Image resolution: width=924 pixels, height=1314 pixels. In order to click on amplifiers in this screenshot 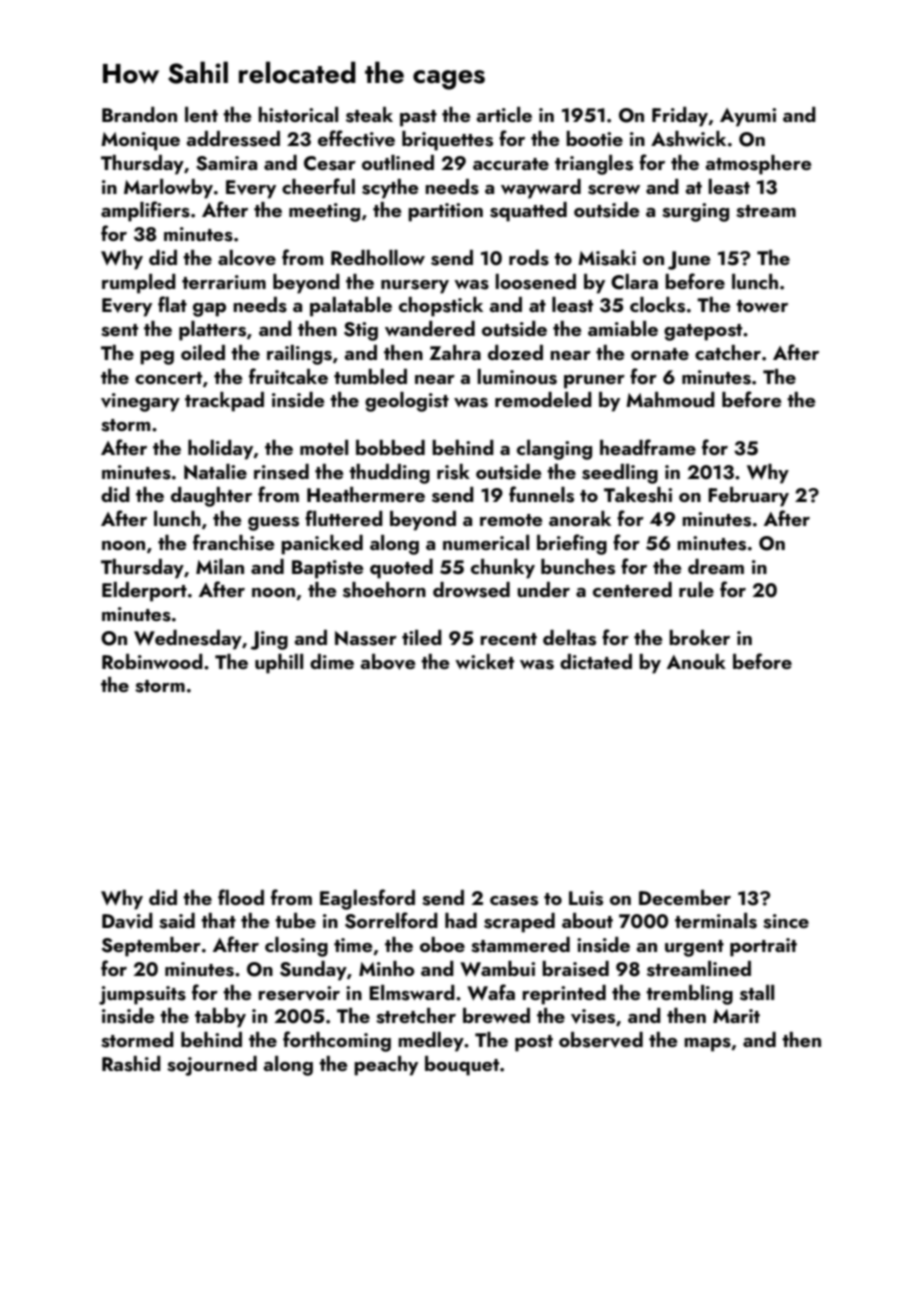, I will do `click(145, 211)`.
